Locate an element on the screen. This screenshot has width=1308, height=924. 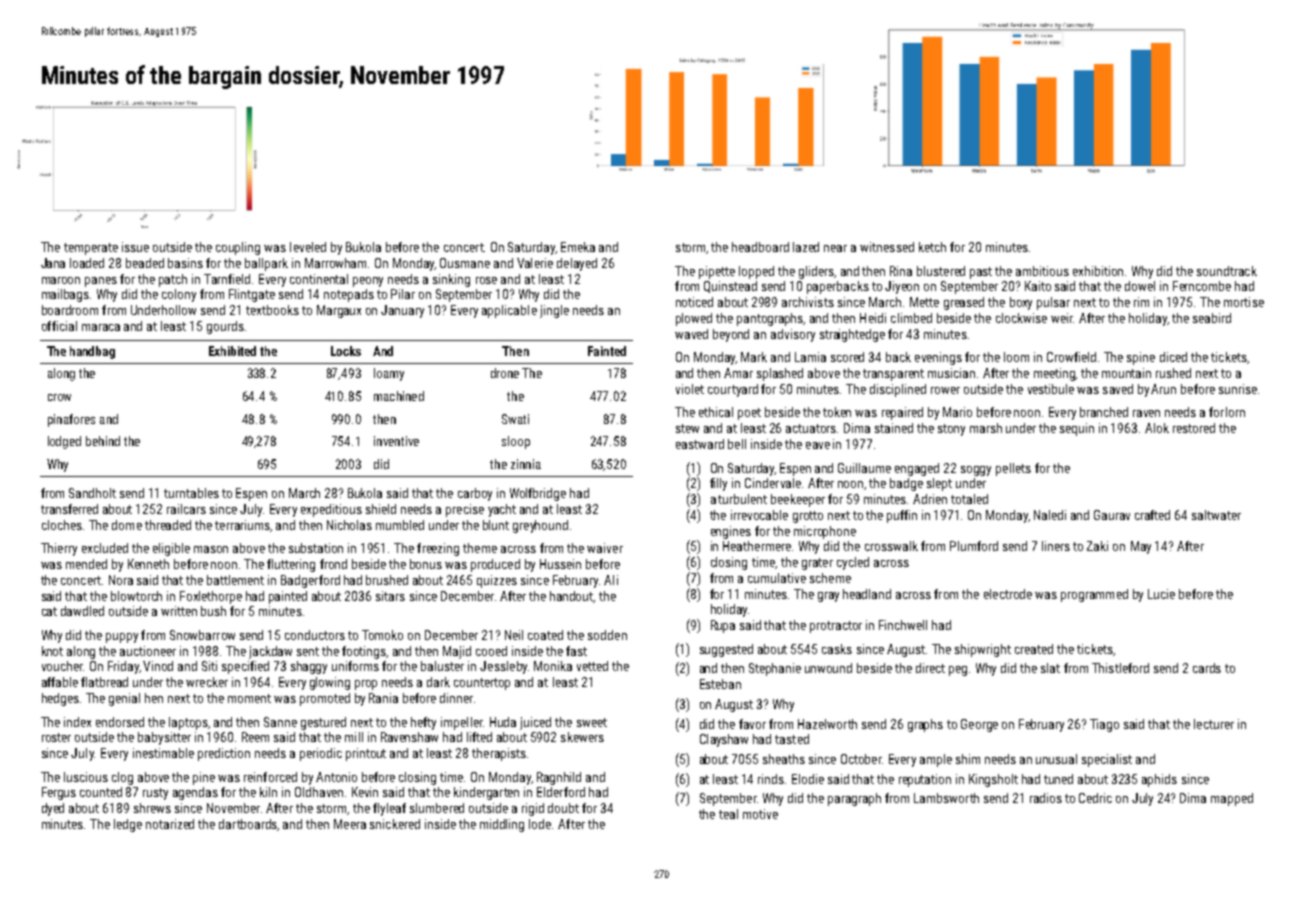
shipwright is located at coordinates (983, 650).
